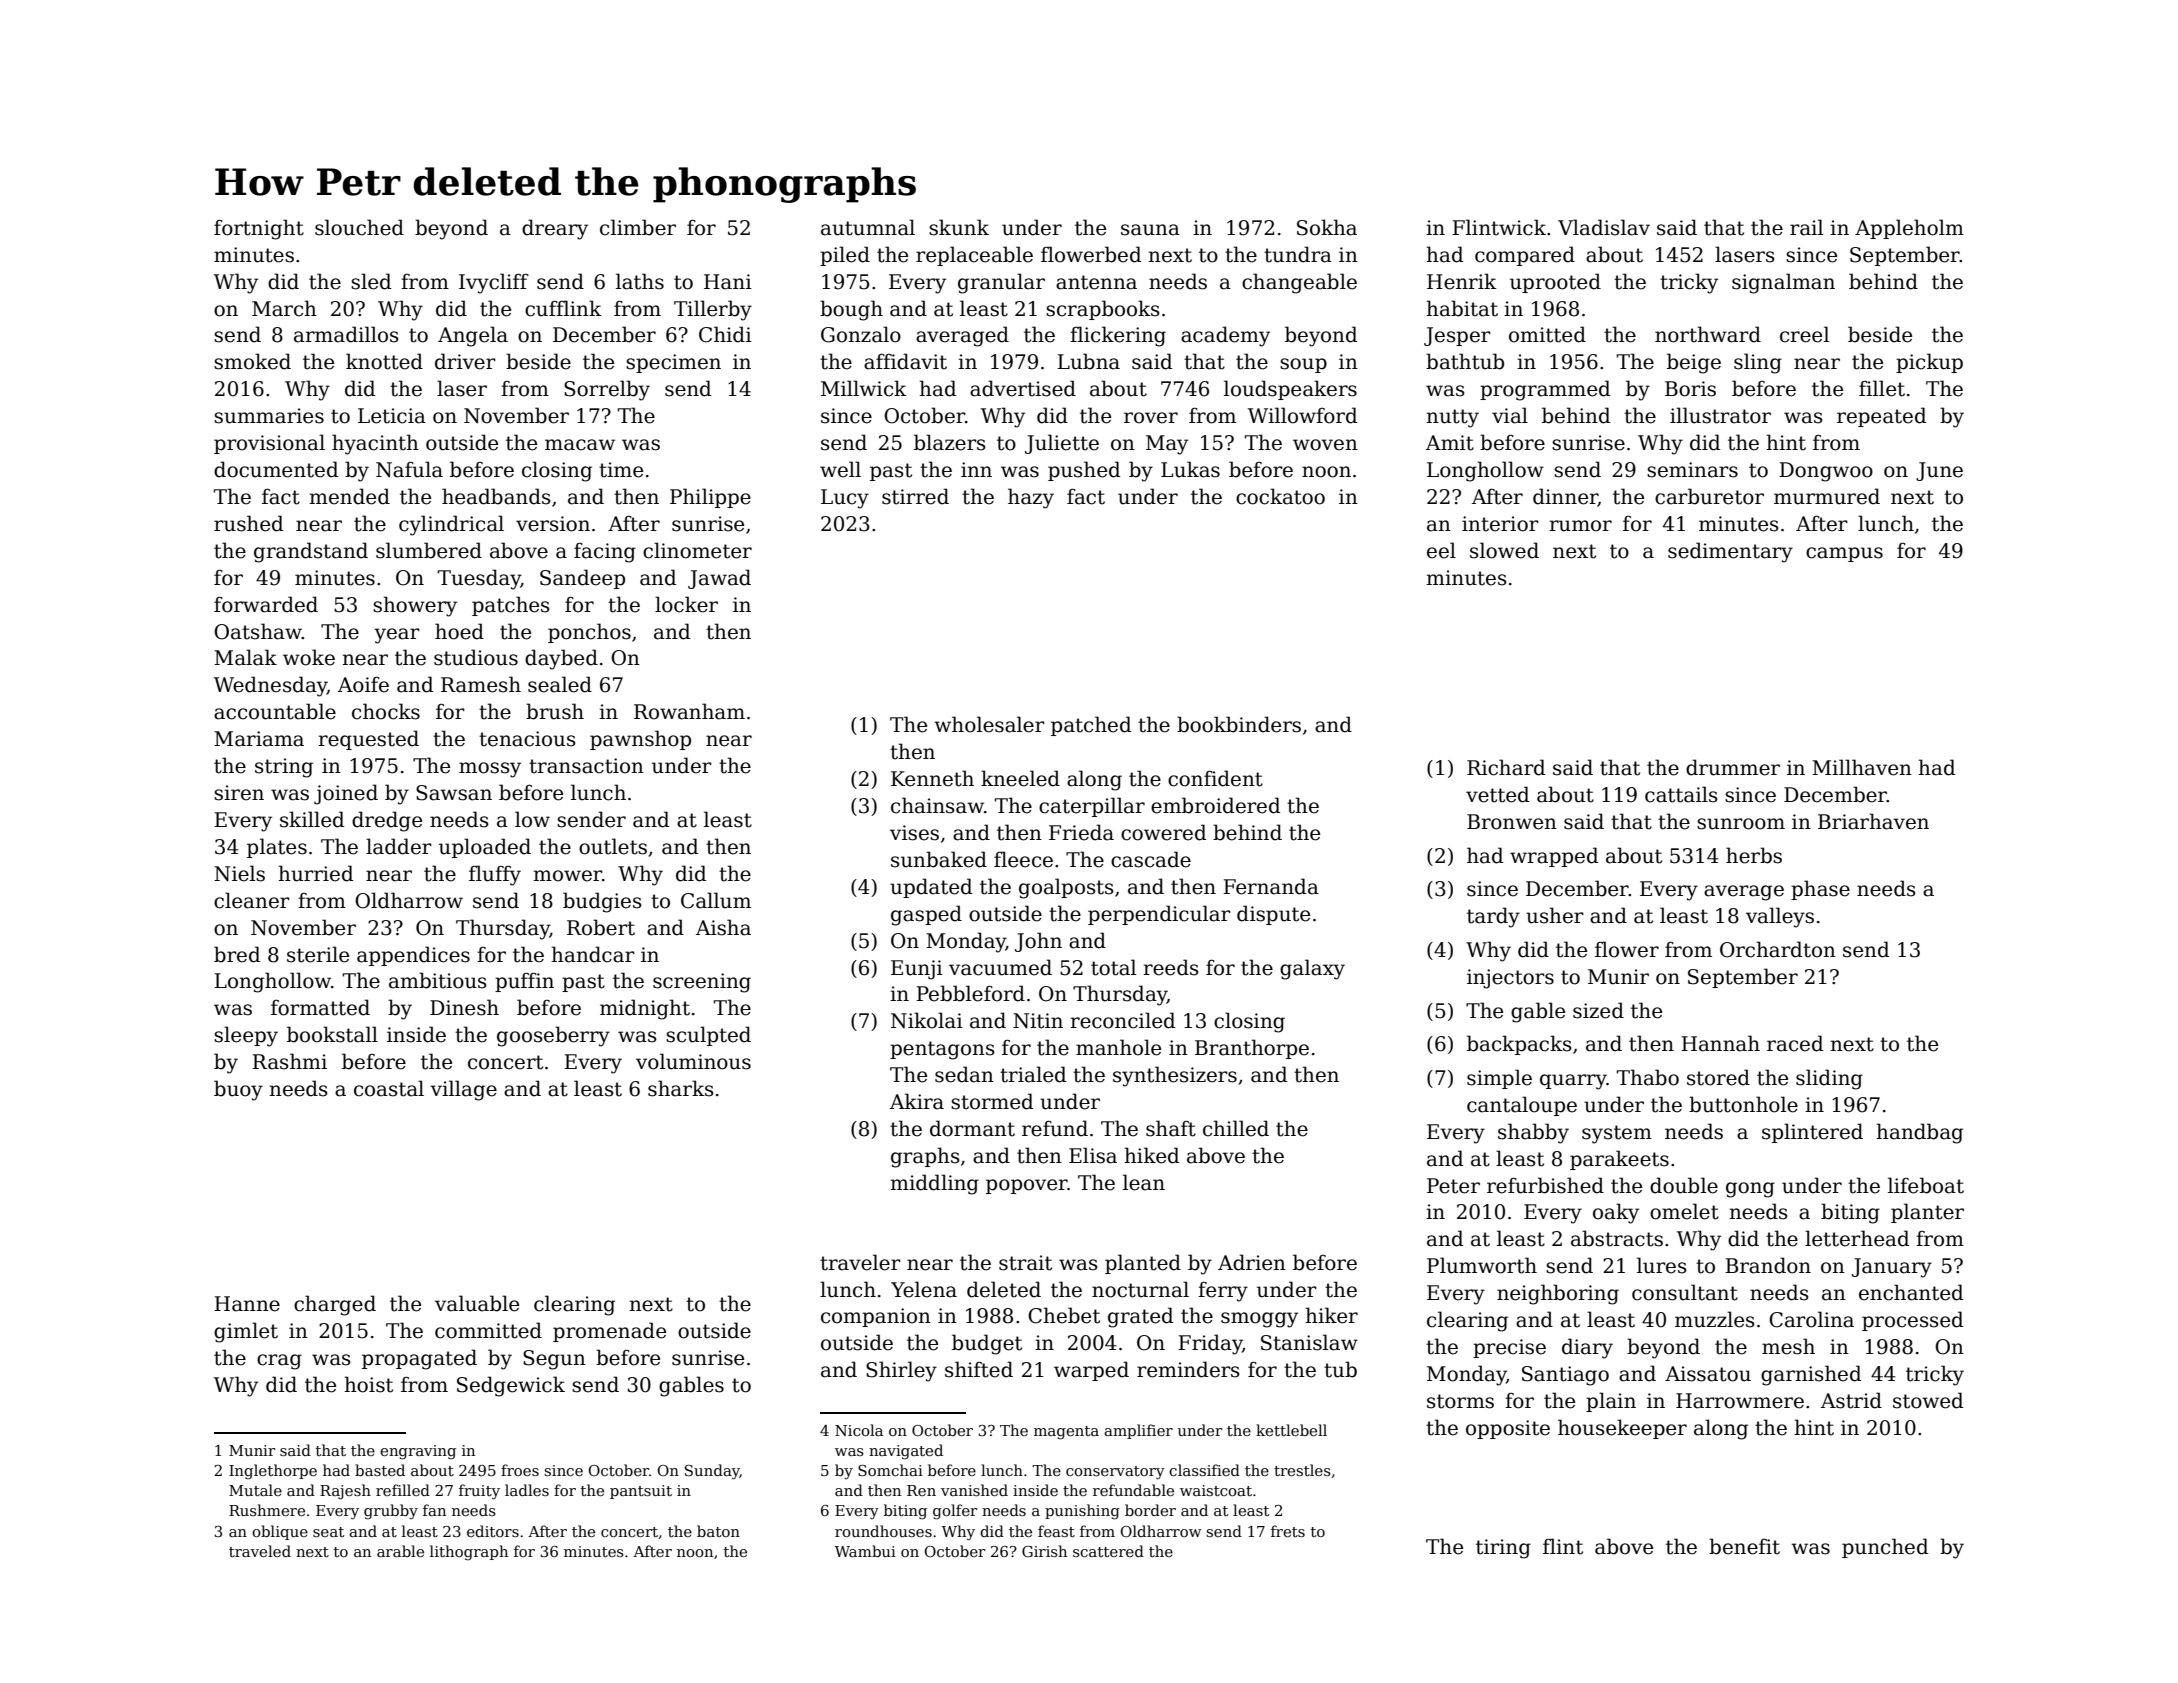  What do you see at coordinates (1091, 726) in the screenshot?
I see `patched` at bounding box center [1091, 726].
